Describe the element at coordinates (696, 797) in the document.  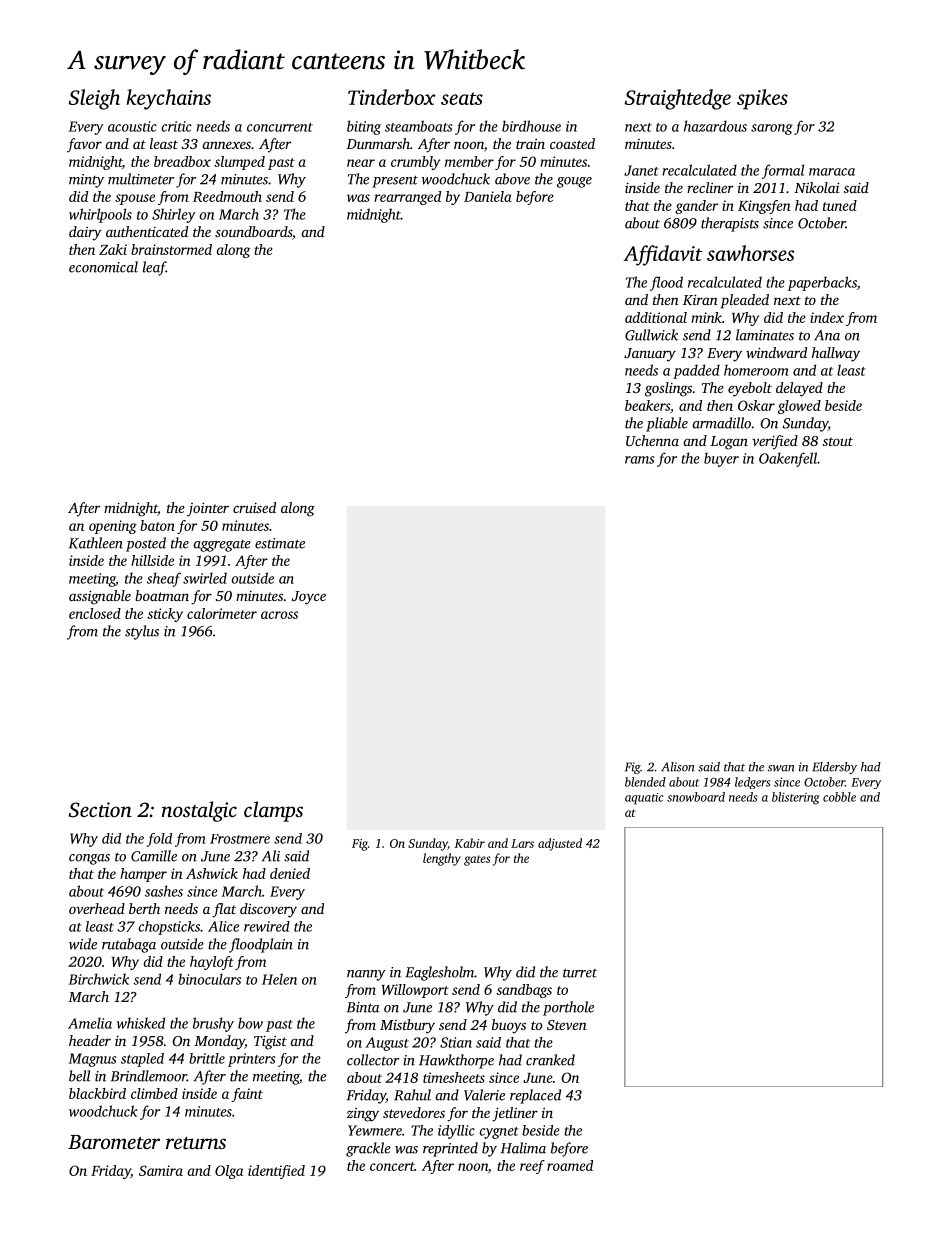
I see `snowboard` at that location.
